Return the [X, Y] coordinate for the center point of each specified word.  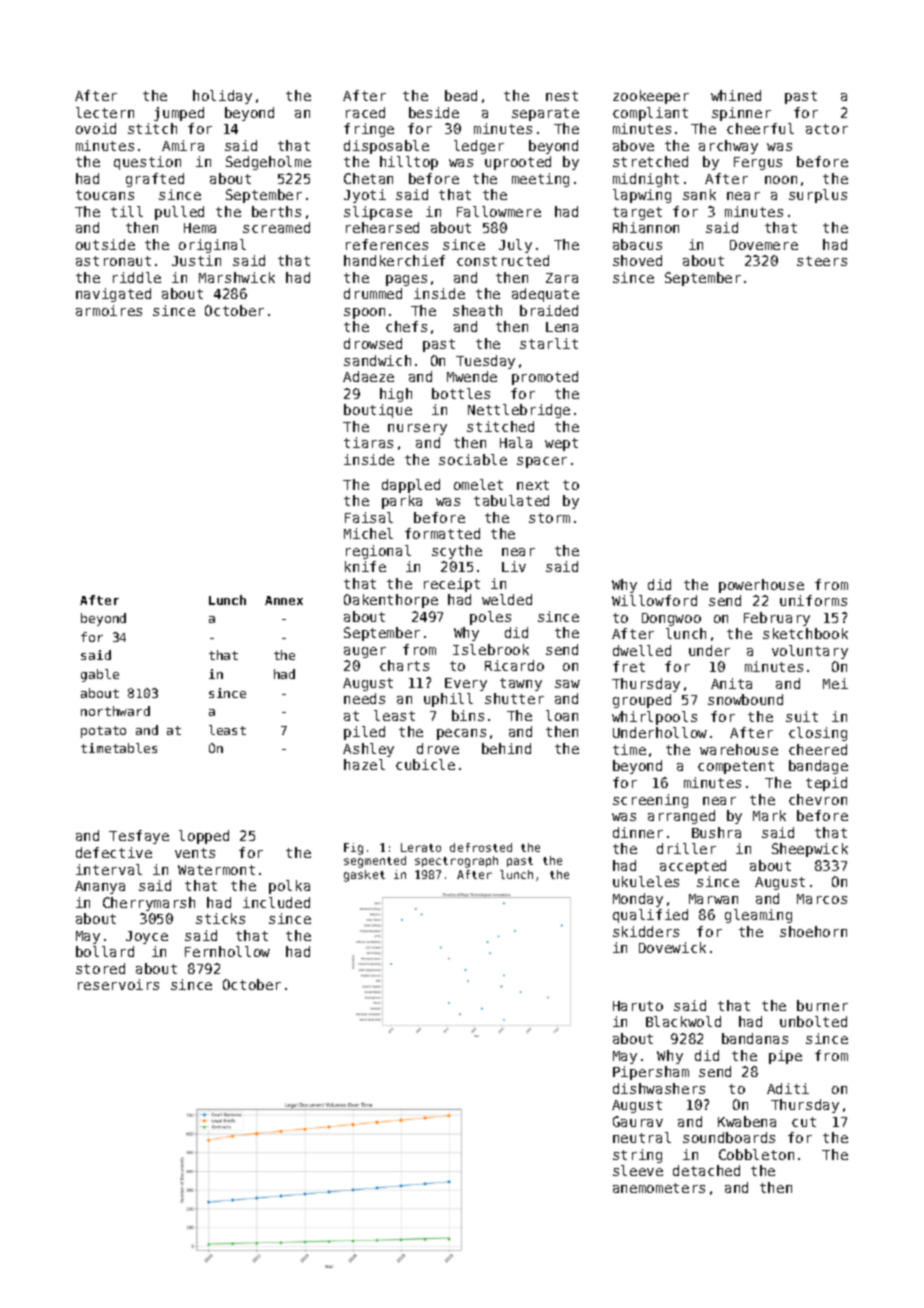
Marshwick [237, 277]
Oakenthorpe [391, 601]
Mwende [472, 376]
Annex [284, 600]
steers [822, 261]
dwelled [642, 650]
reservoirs [118, 984]
